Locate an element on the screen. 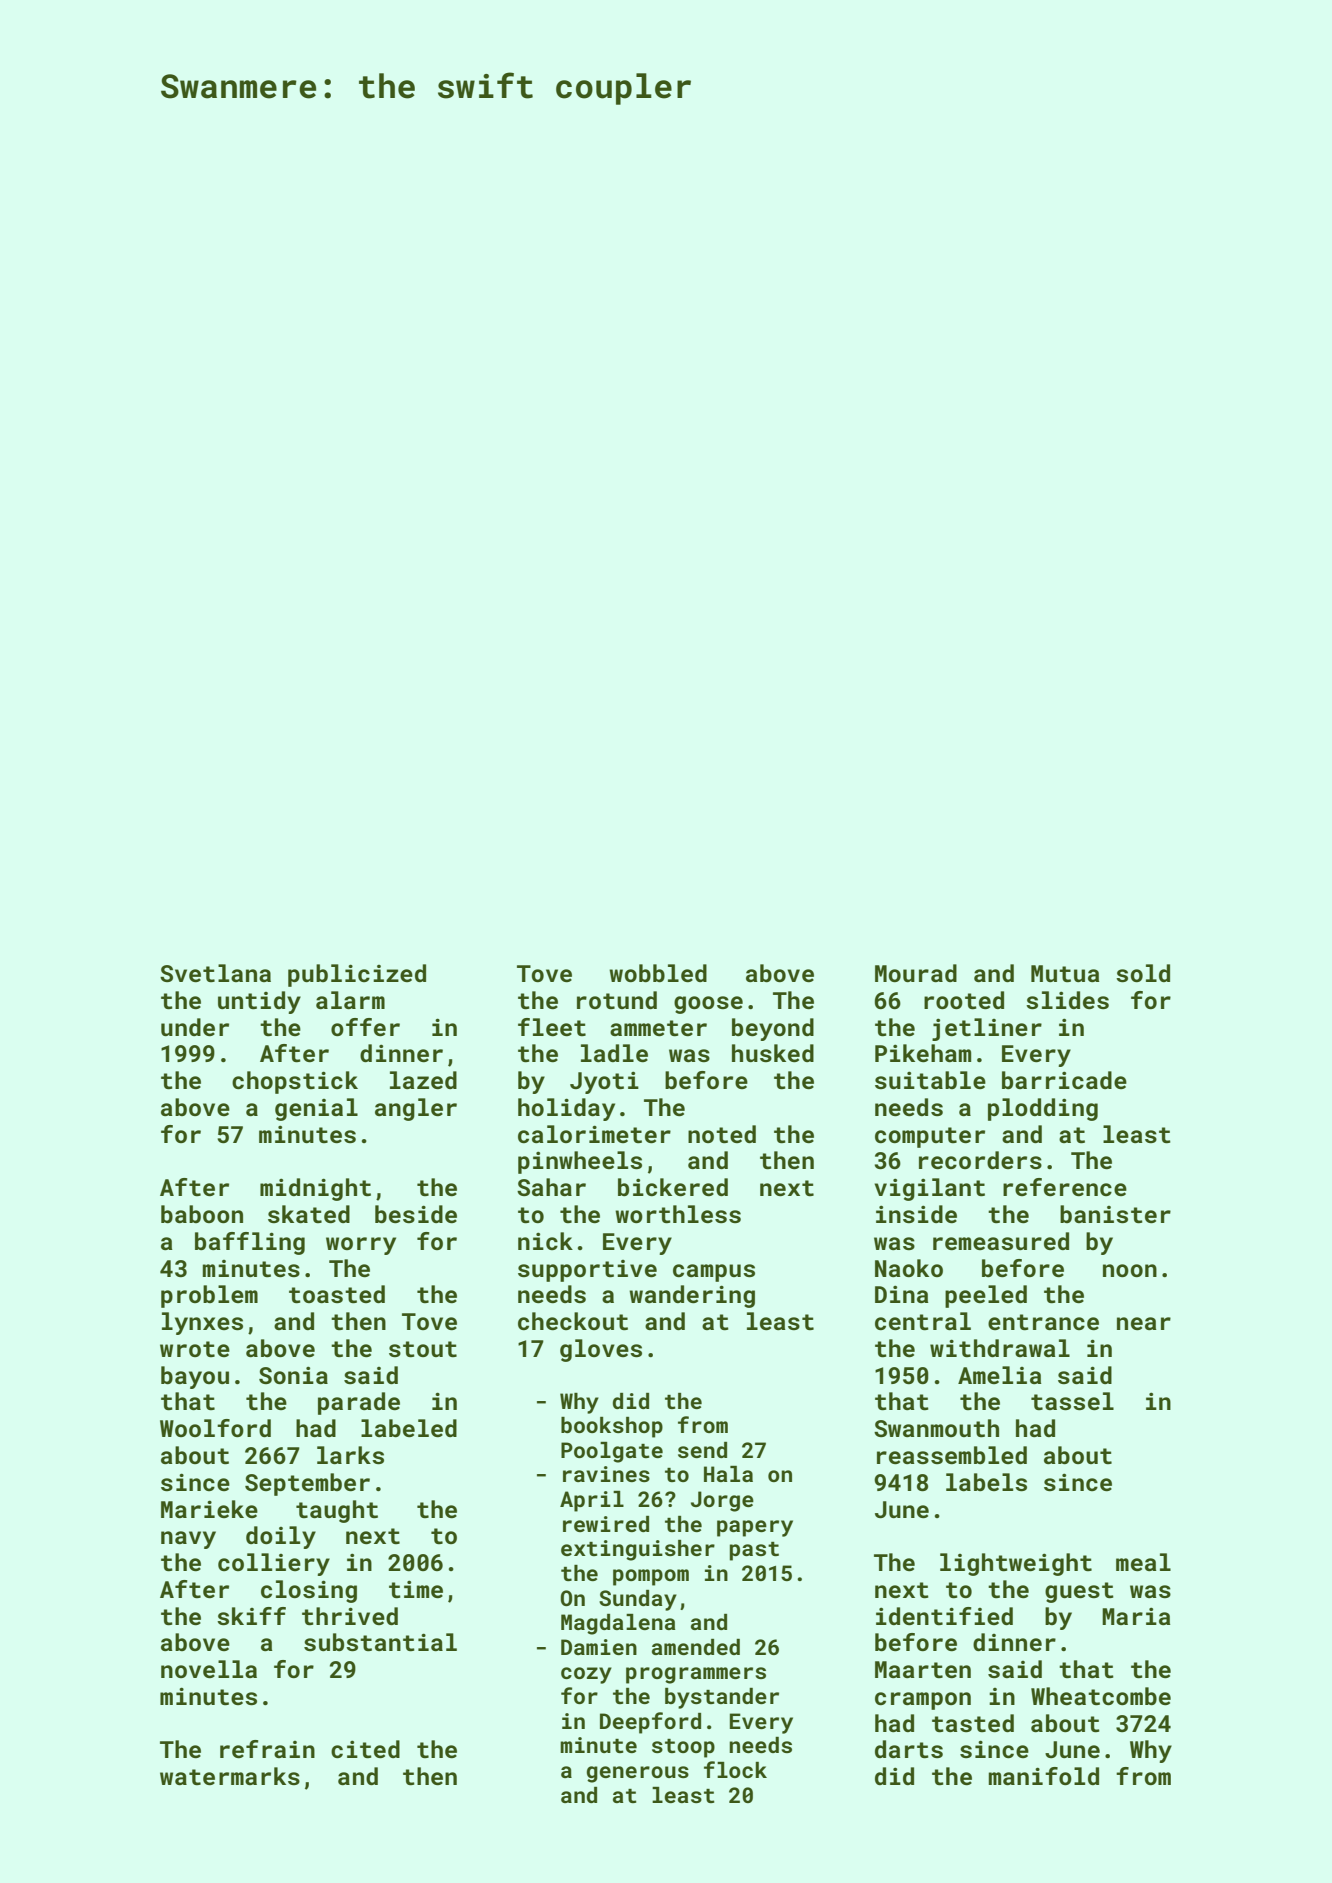 The image size is (1332, 1883). bystander is located at coordinates (722, 1698).
